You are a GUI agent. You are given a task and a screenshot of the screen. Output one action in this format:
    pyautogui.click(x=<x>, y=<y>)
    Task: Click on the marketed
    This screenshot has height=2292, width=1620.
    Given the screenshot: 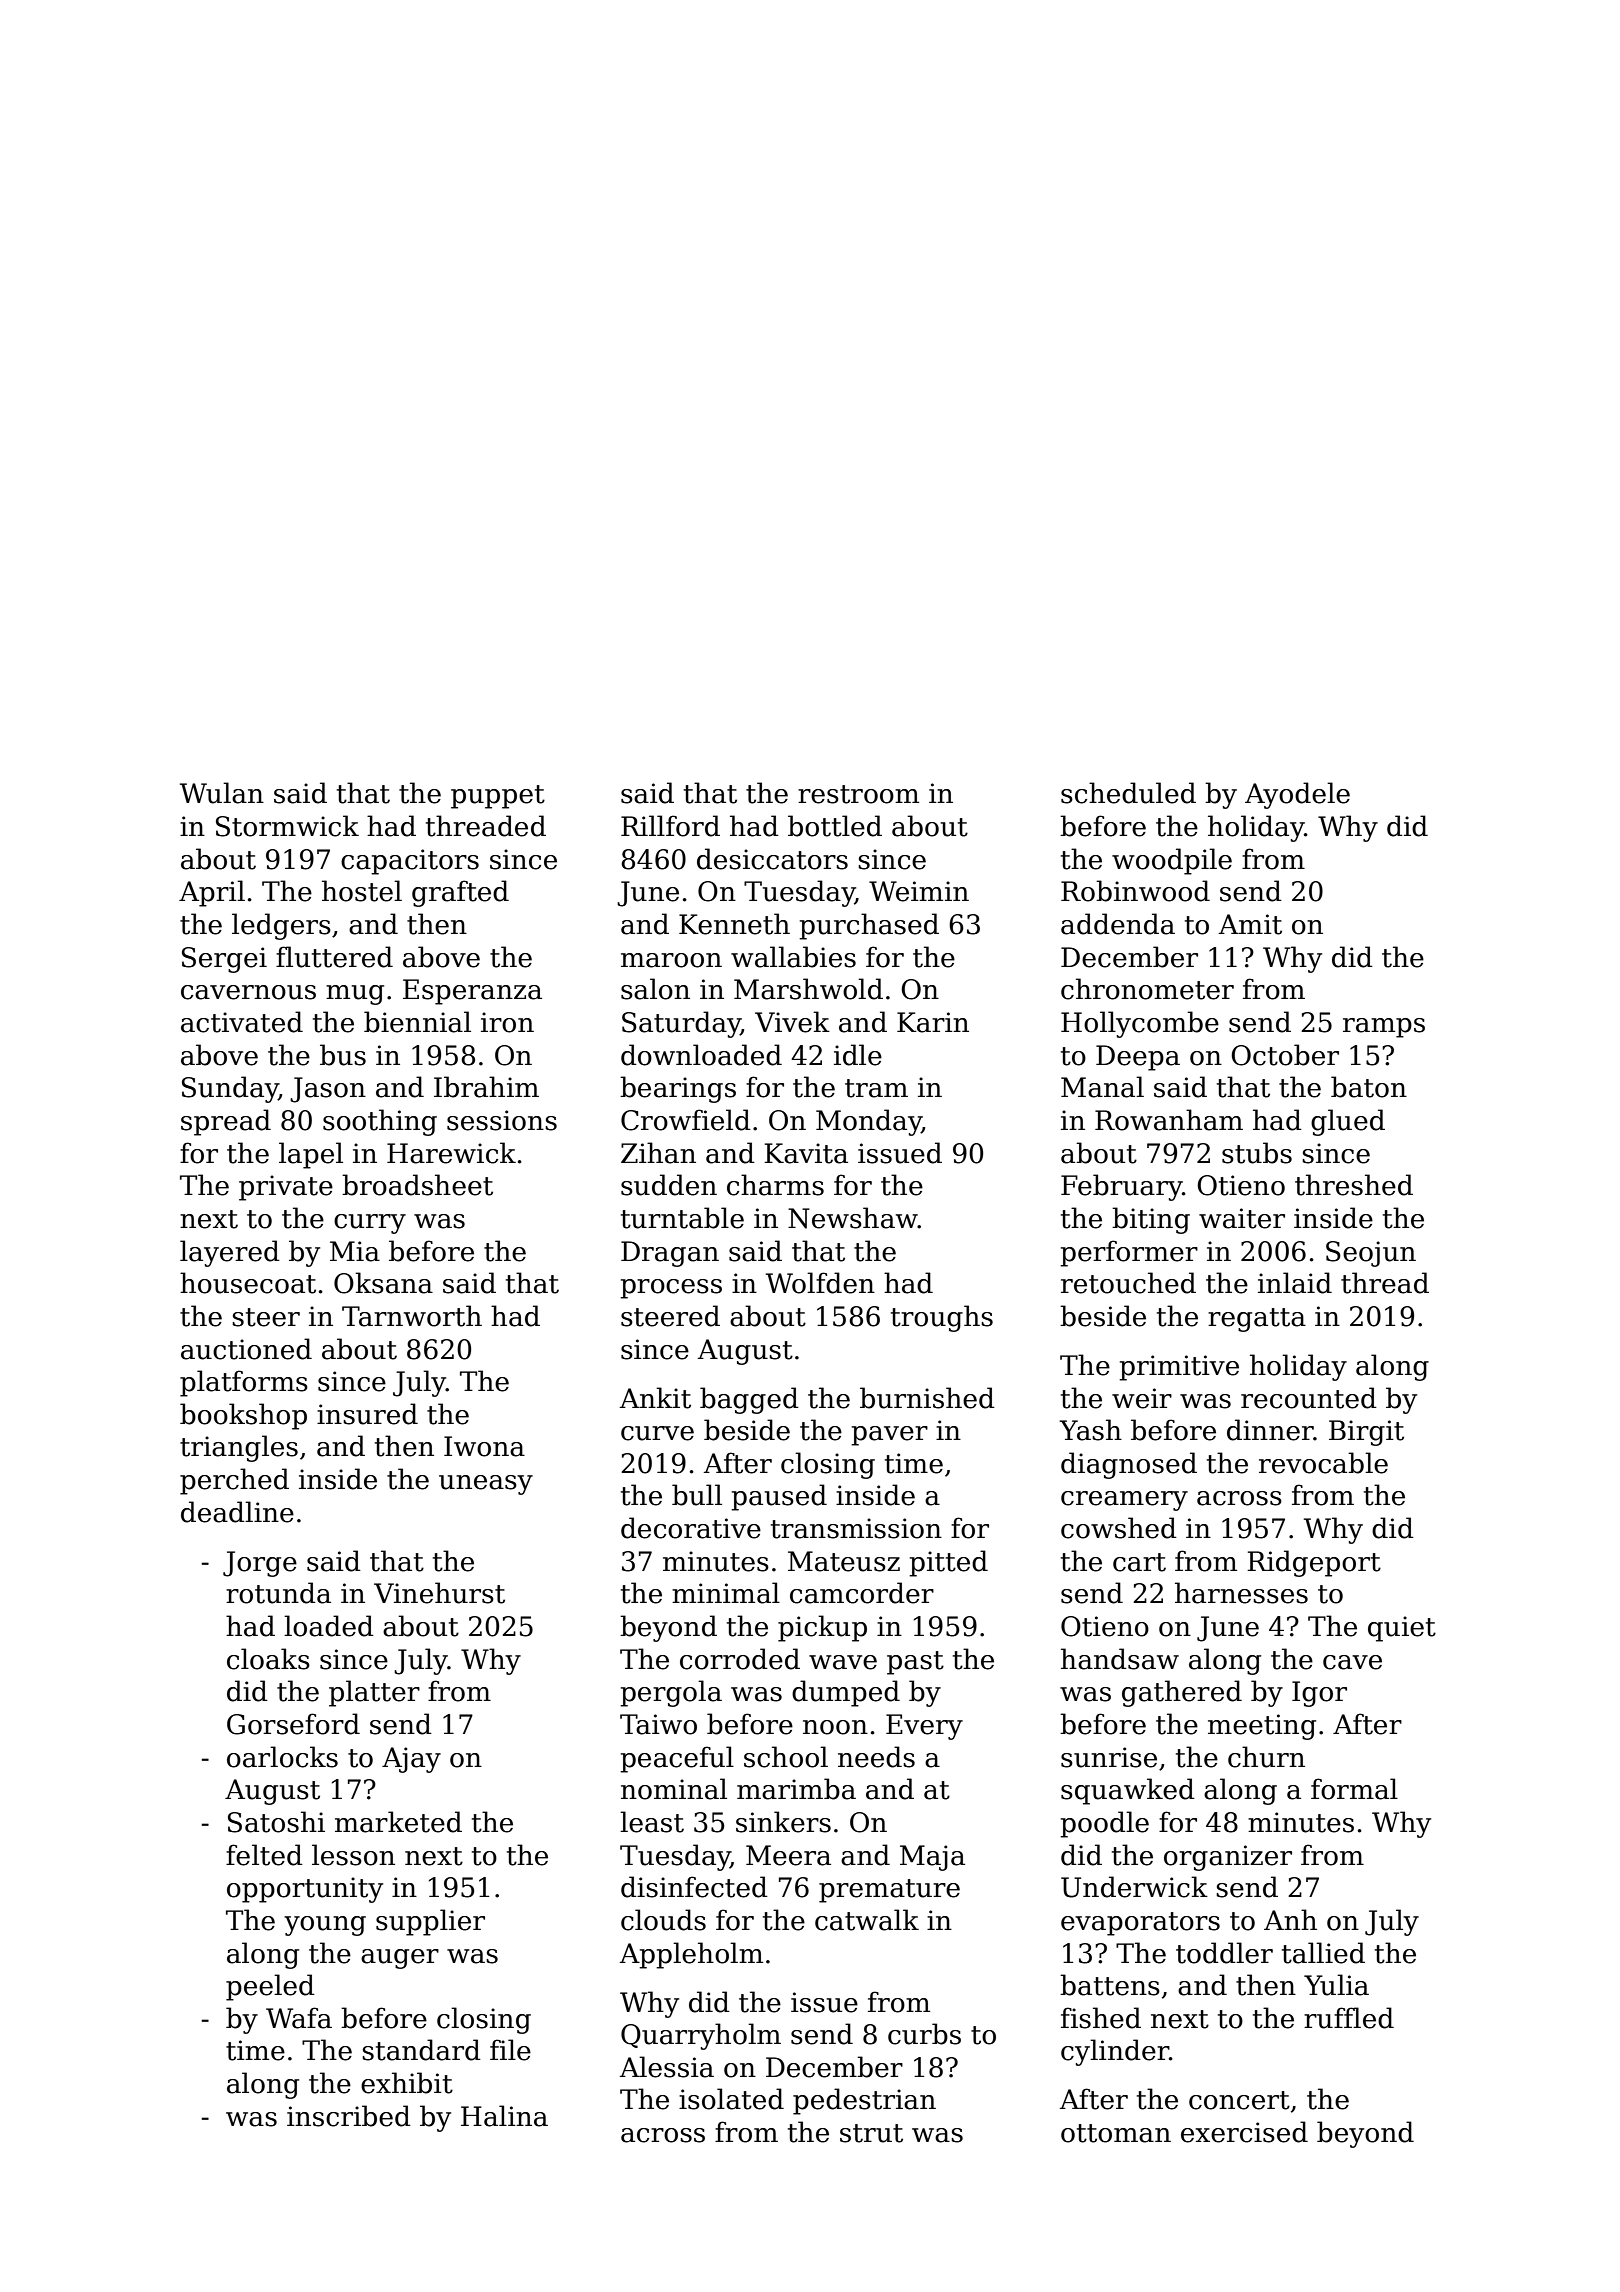 What is the action you would take?
    pyautogui.click(x=398, y=1822)
